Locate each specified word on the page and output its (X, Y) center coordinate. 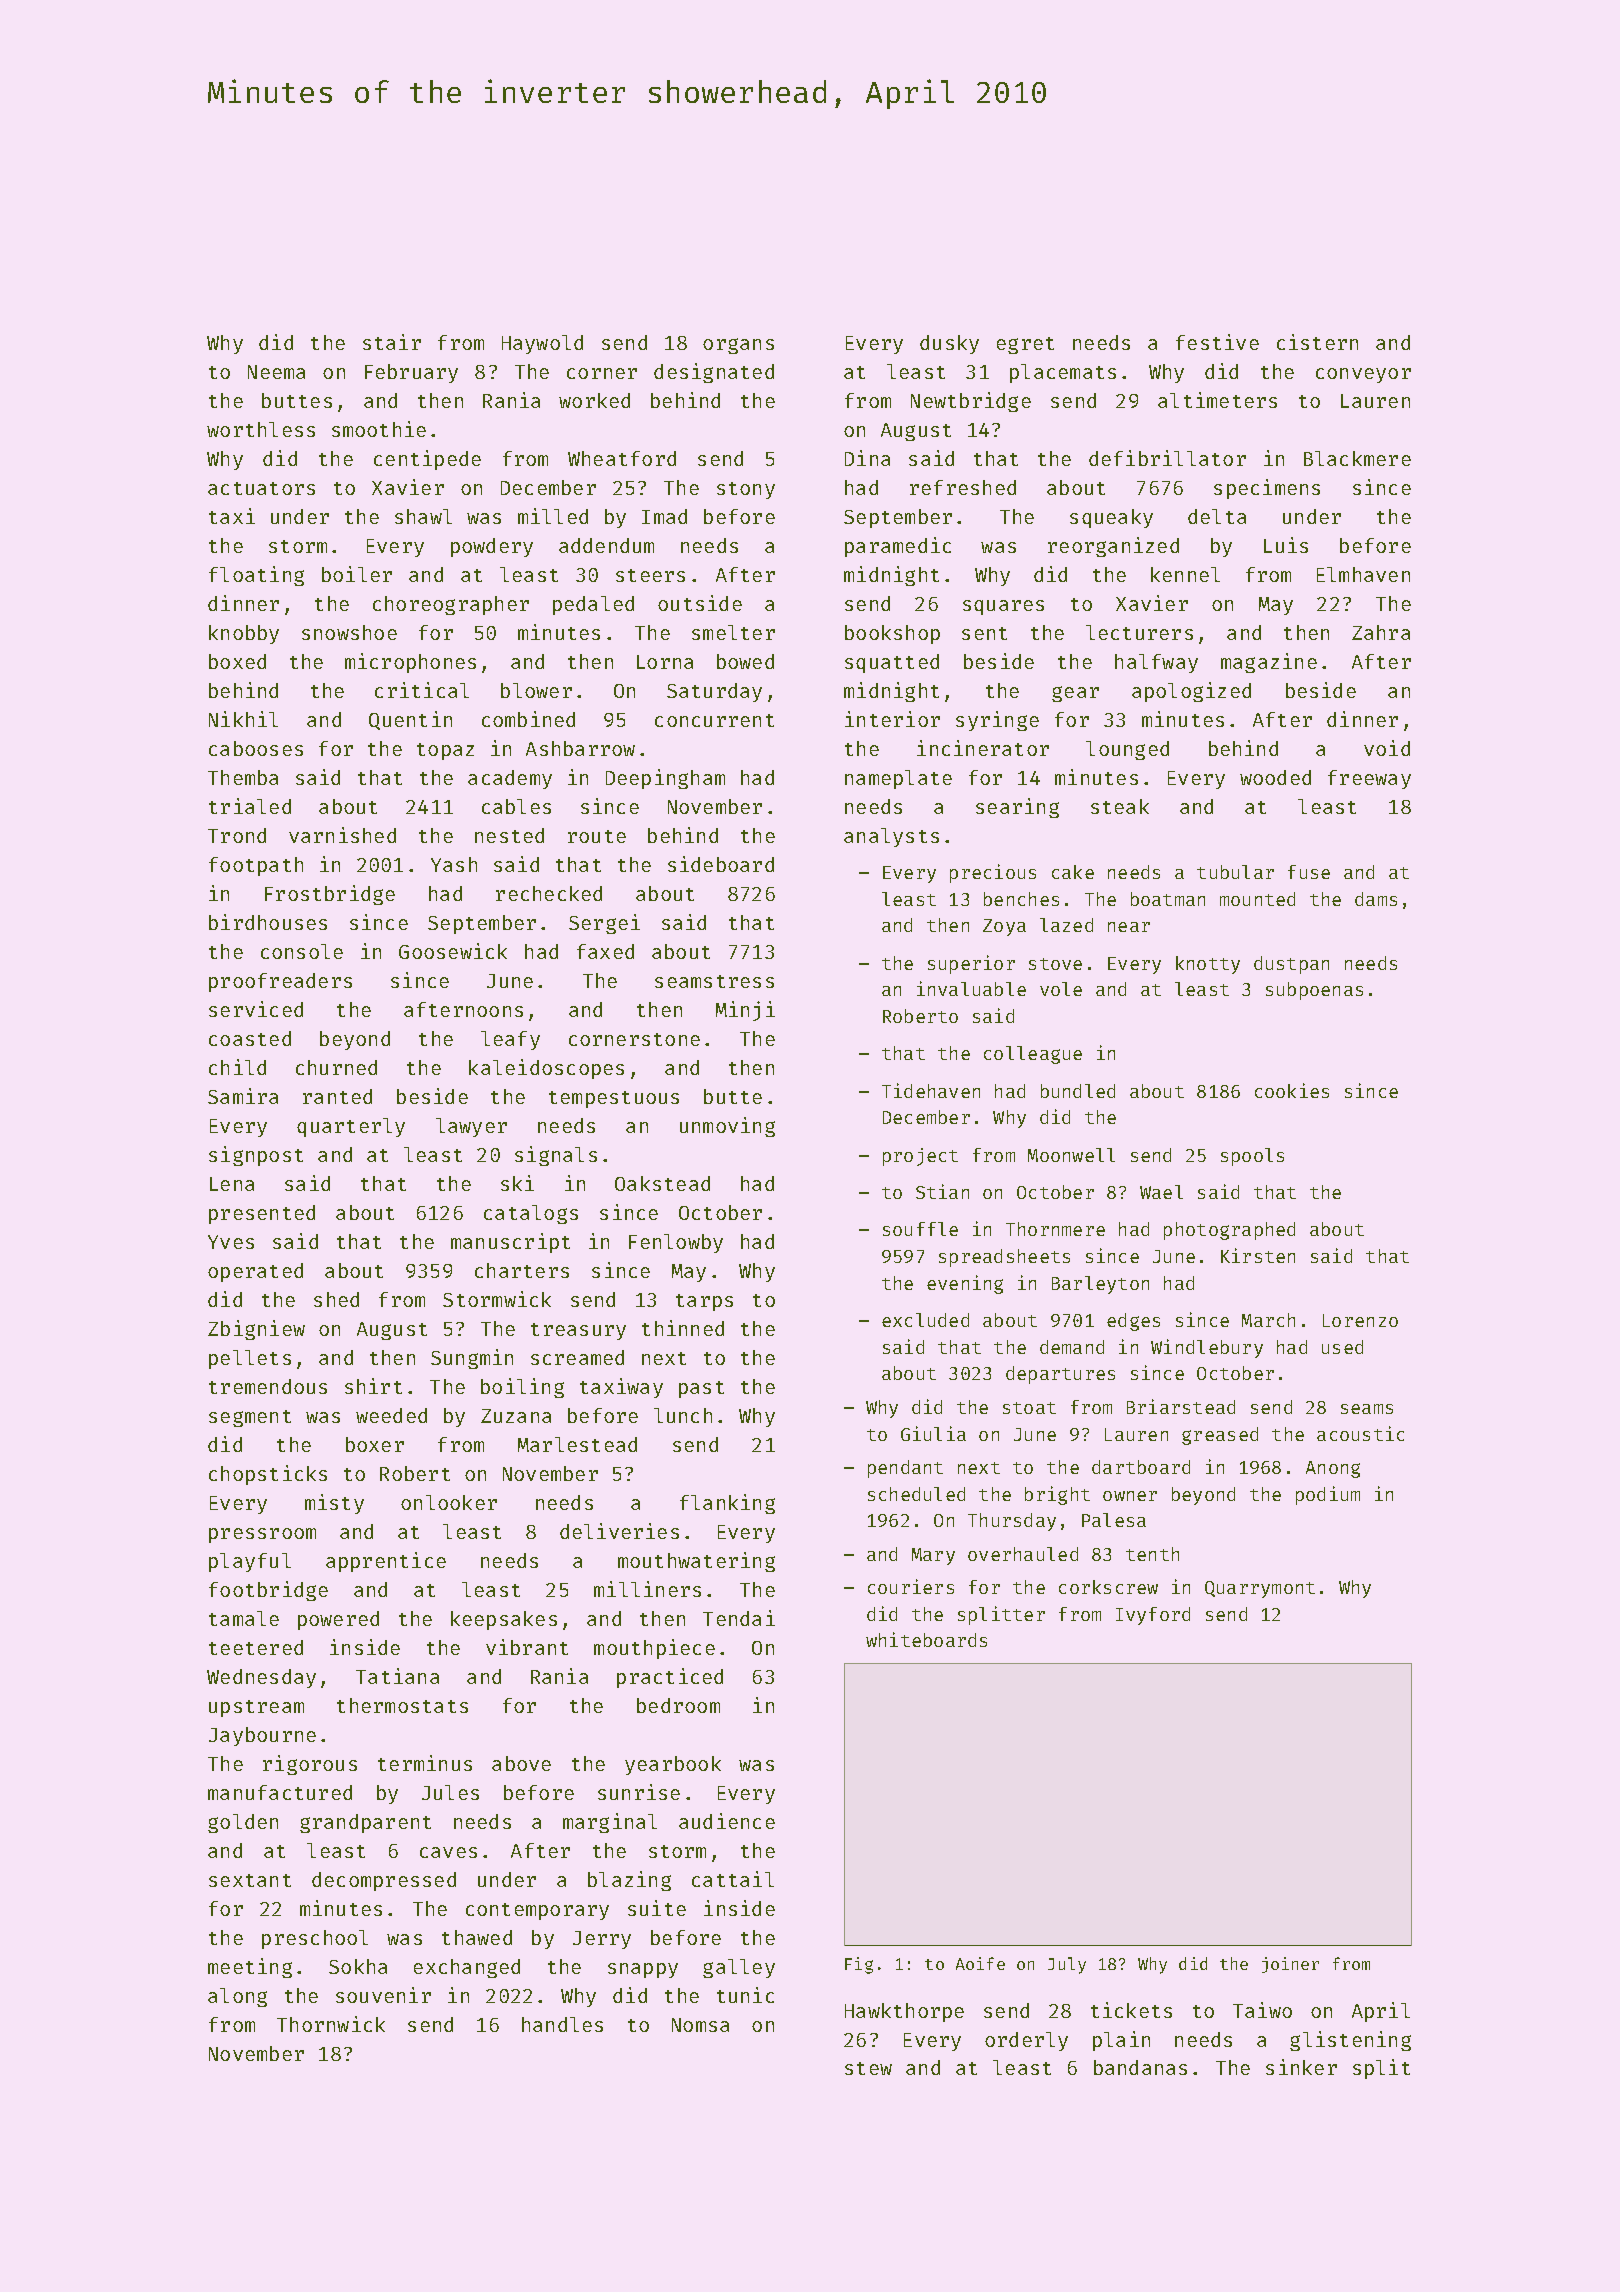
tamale (244, 1618)
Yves (231, 1242)
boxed (237, 661)
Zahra (1381, 632)
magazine (1269, 663)
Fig (859, 1965)
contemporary (537, 1911)
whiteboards (926, 1639)
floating (256, 576)
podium (1328, 1495)
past (701, 1389)
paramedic (898, 547)
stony (746, 490)
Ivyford (1153, 1616)
